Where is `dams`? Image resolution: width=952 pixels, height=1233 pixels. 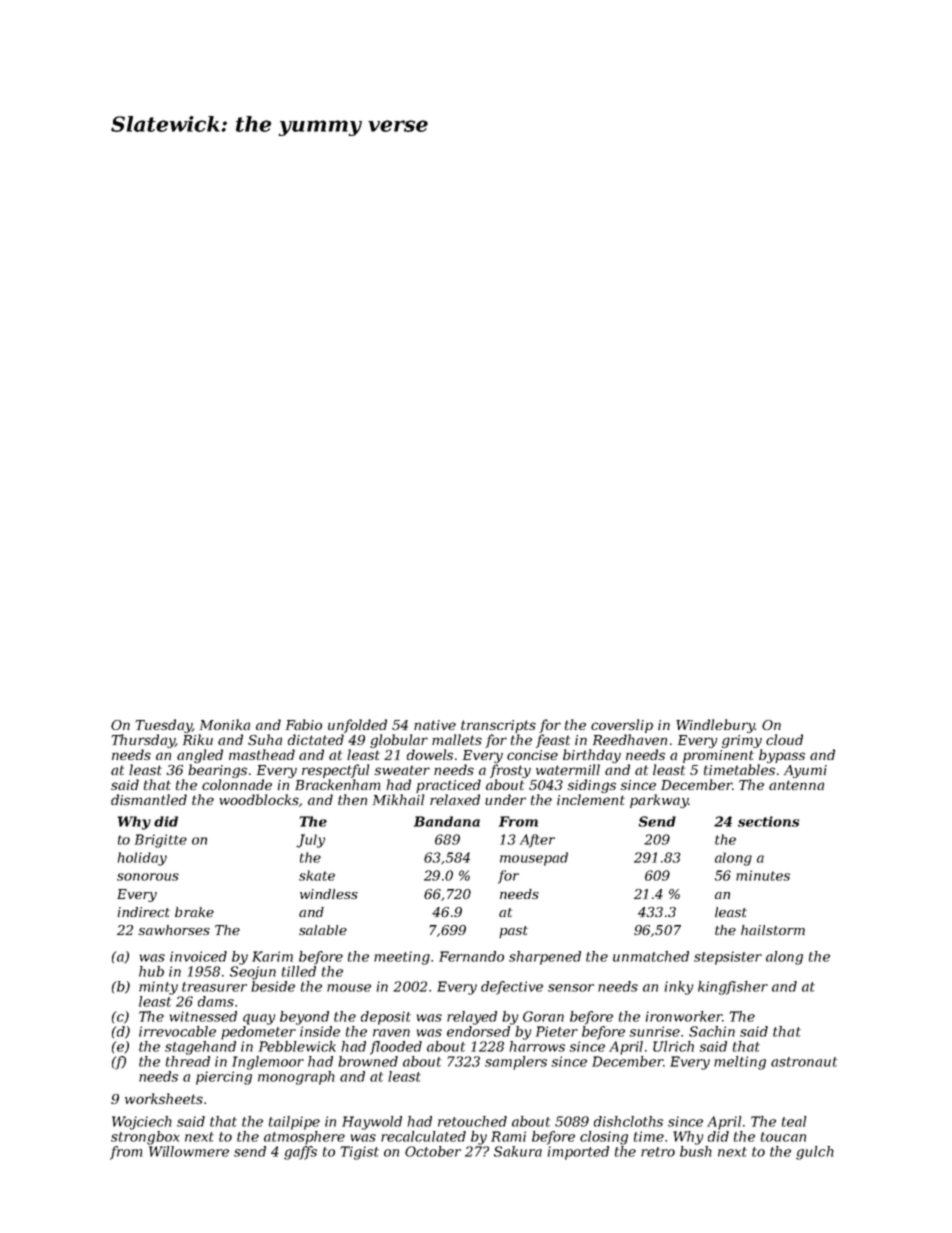
dams is located at coordinates (216, 1001).
